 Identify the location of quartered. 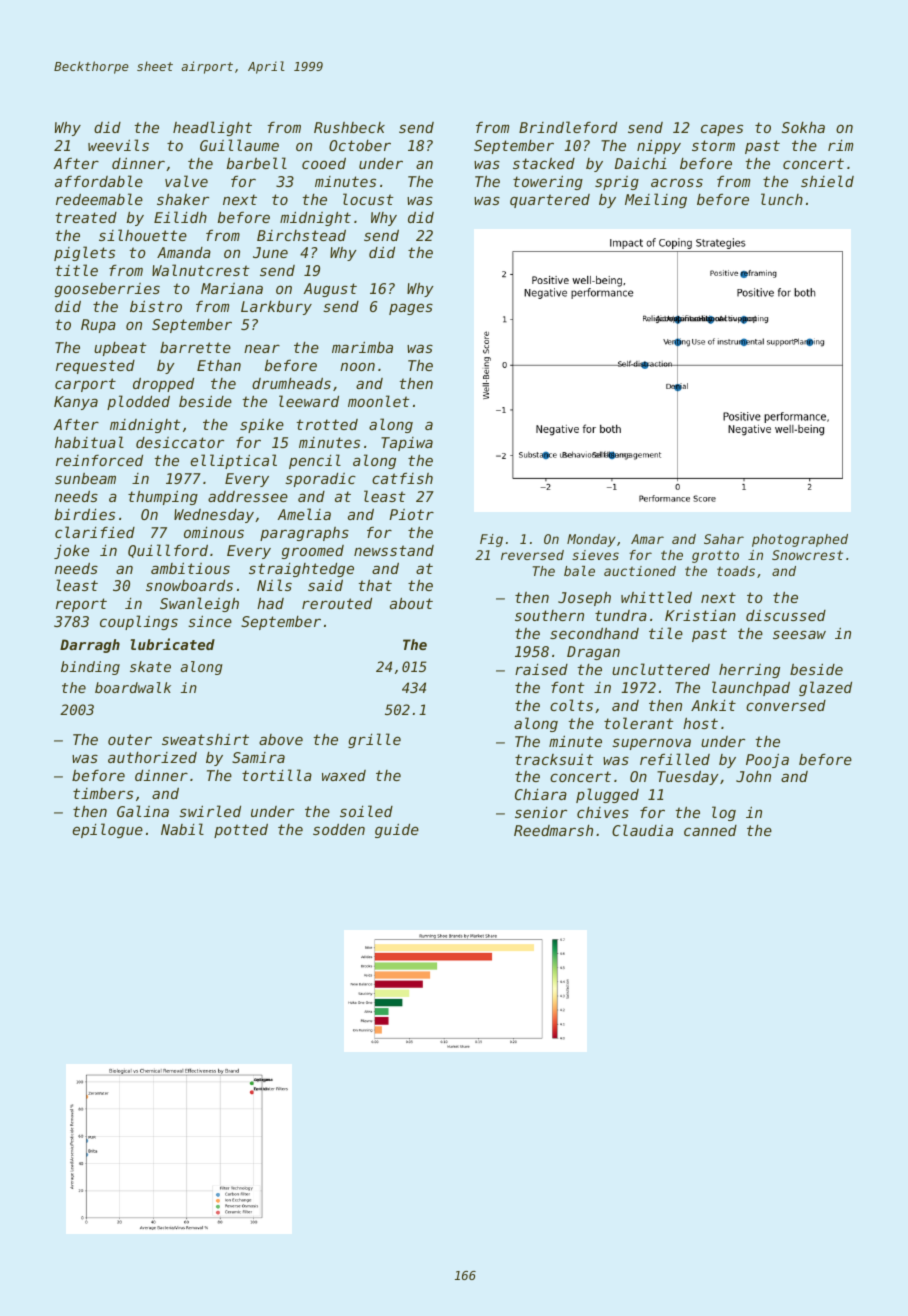
(550, 201).
